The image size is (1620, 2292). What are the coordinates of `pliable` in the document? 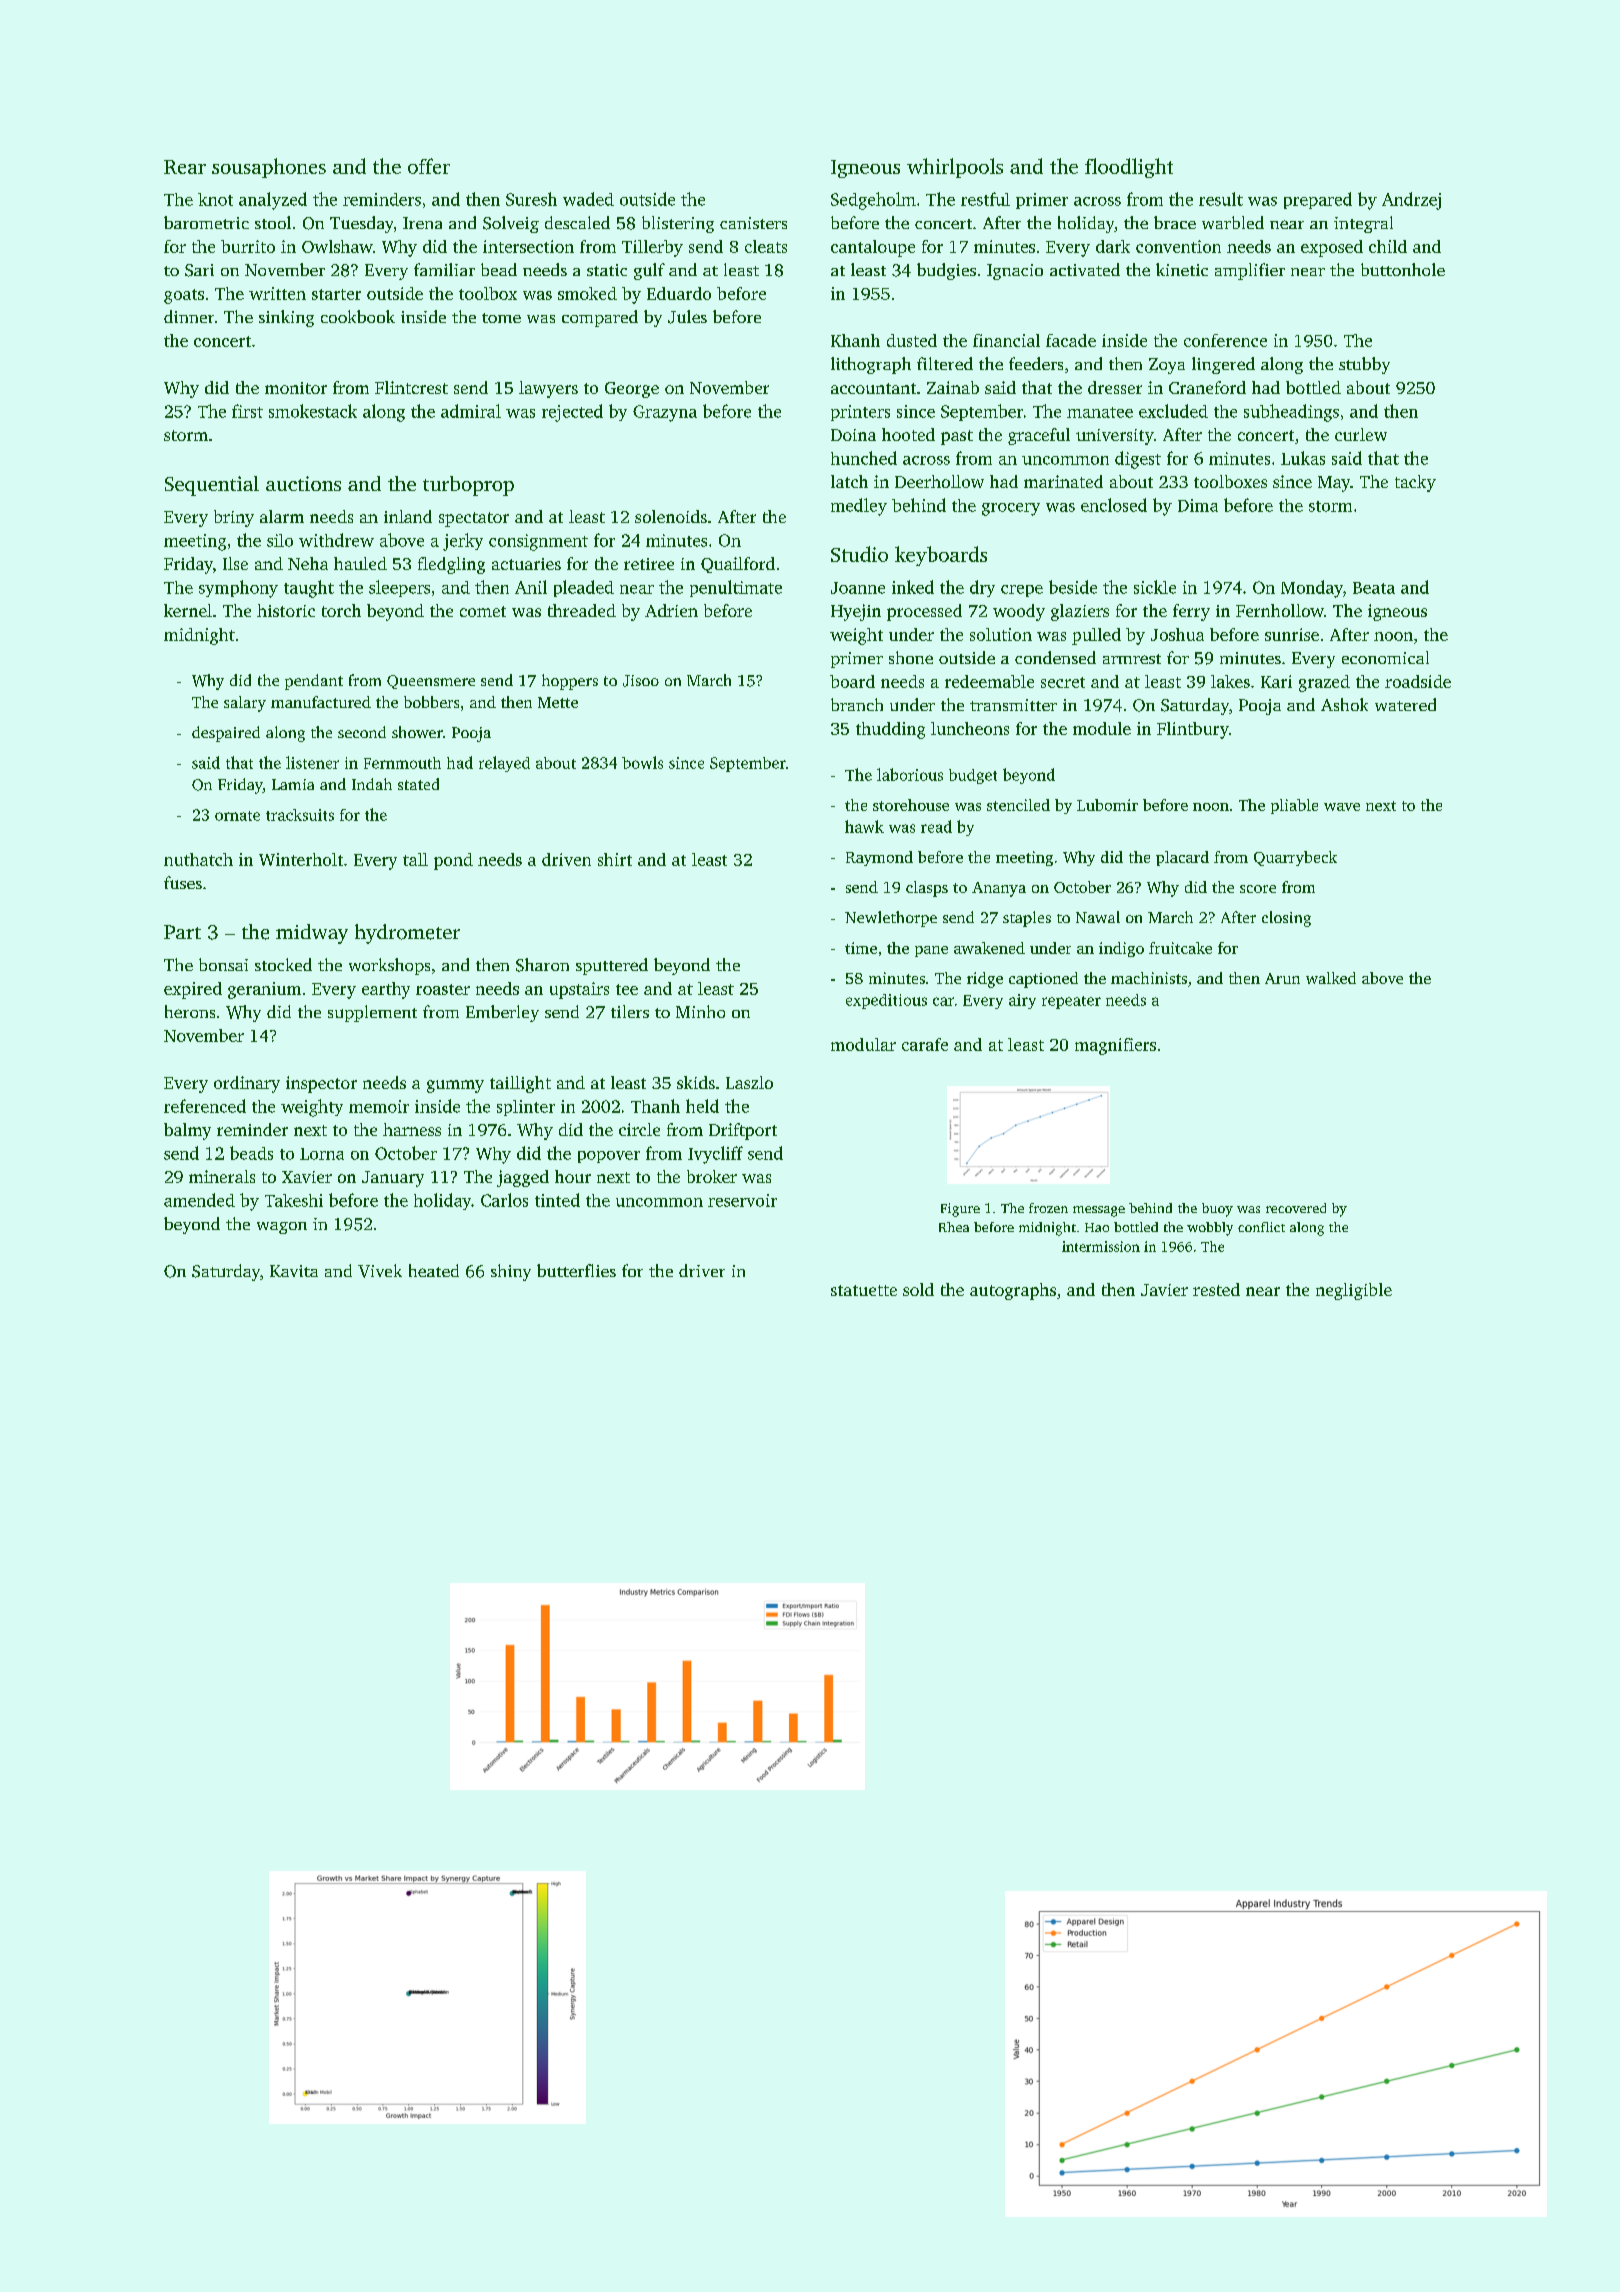 It's located at (1294, 806).
